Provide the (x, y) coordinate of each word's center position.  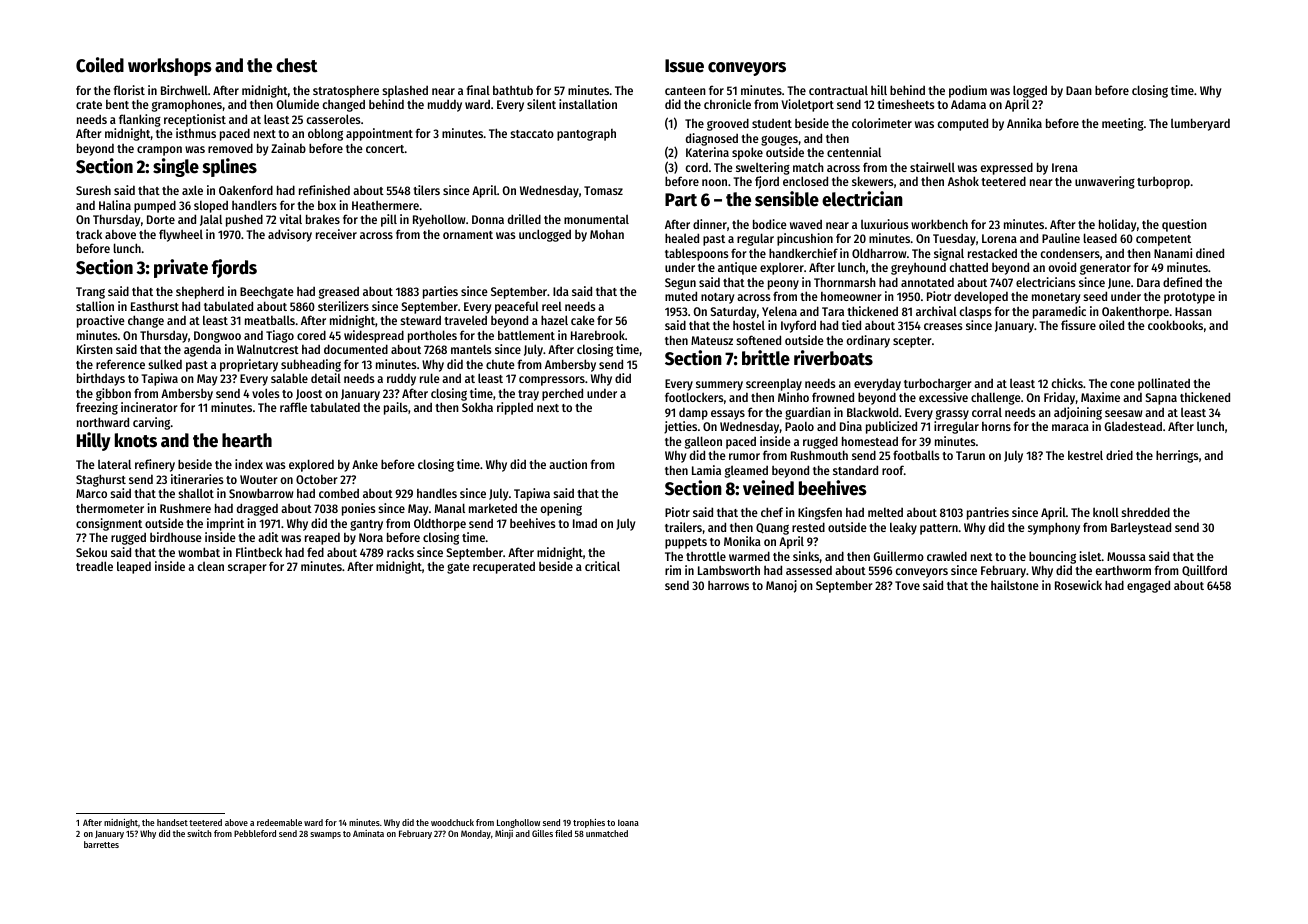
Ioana (628, 822)
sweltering (763, 168)
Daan (1079, 90)
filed (563, 833)
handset (172, 822)
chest (297, 65)
